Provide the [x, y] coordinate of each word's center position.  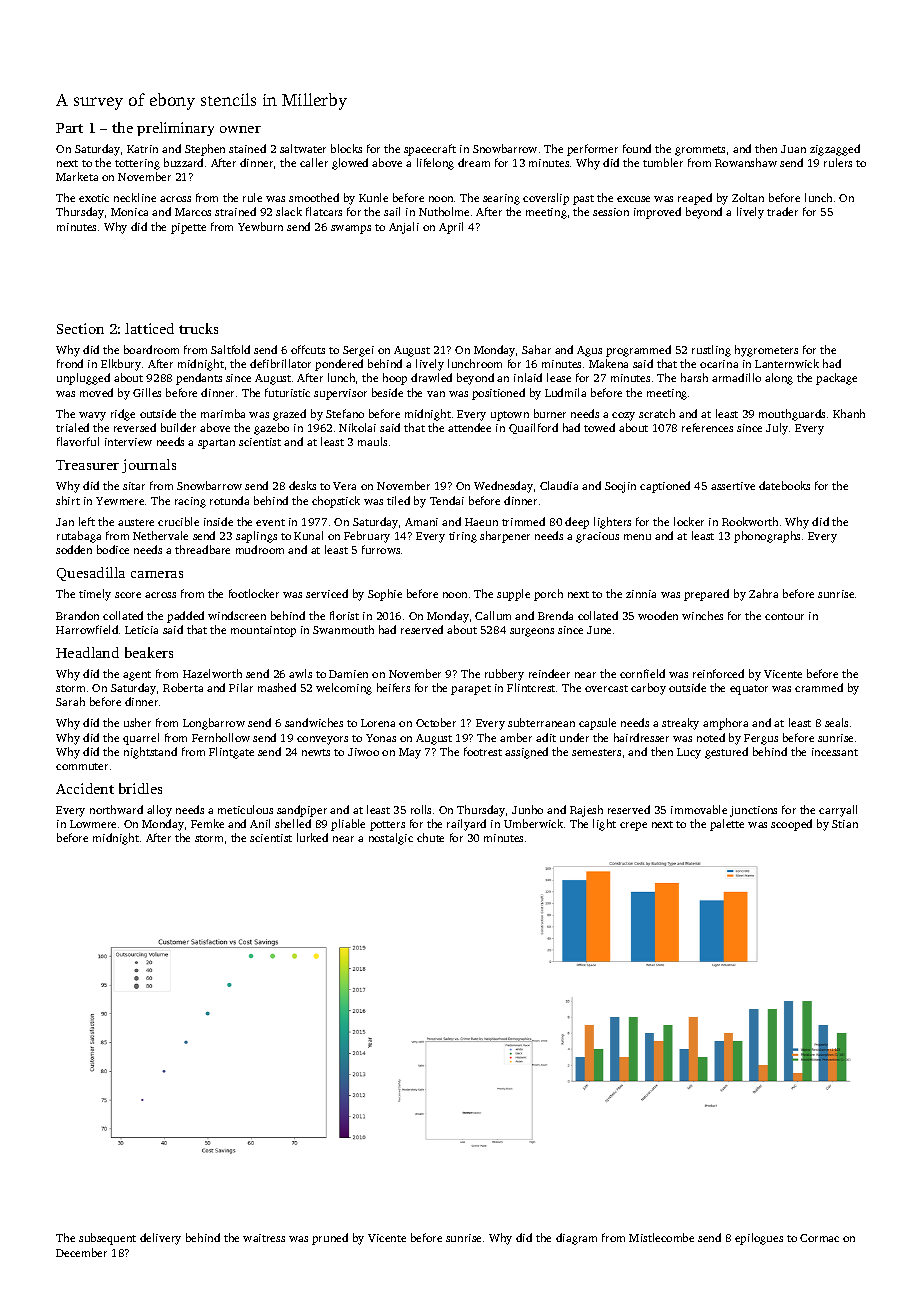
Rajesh [586, 811]
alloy [159, 811]
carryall [838, 811]
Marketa [77, 176]
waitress [264, 1238]
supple [513, 595]
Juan [793, 149]
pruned [330, 1239]
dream [474, 162]
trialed [72, 427]
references [707, 427]
